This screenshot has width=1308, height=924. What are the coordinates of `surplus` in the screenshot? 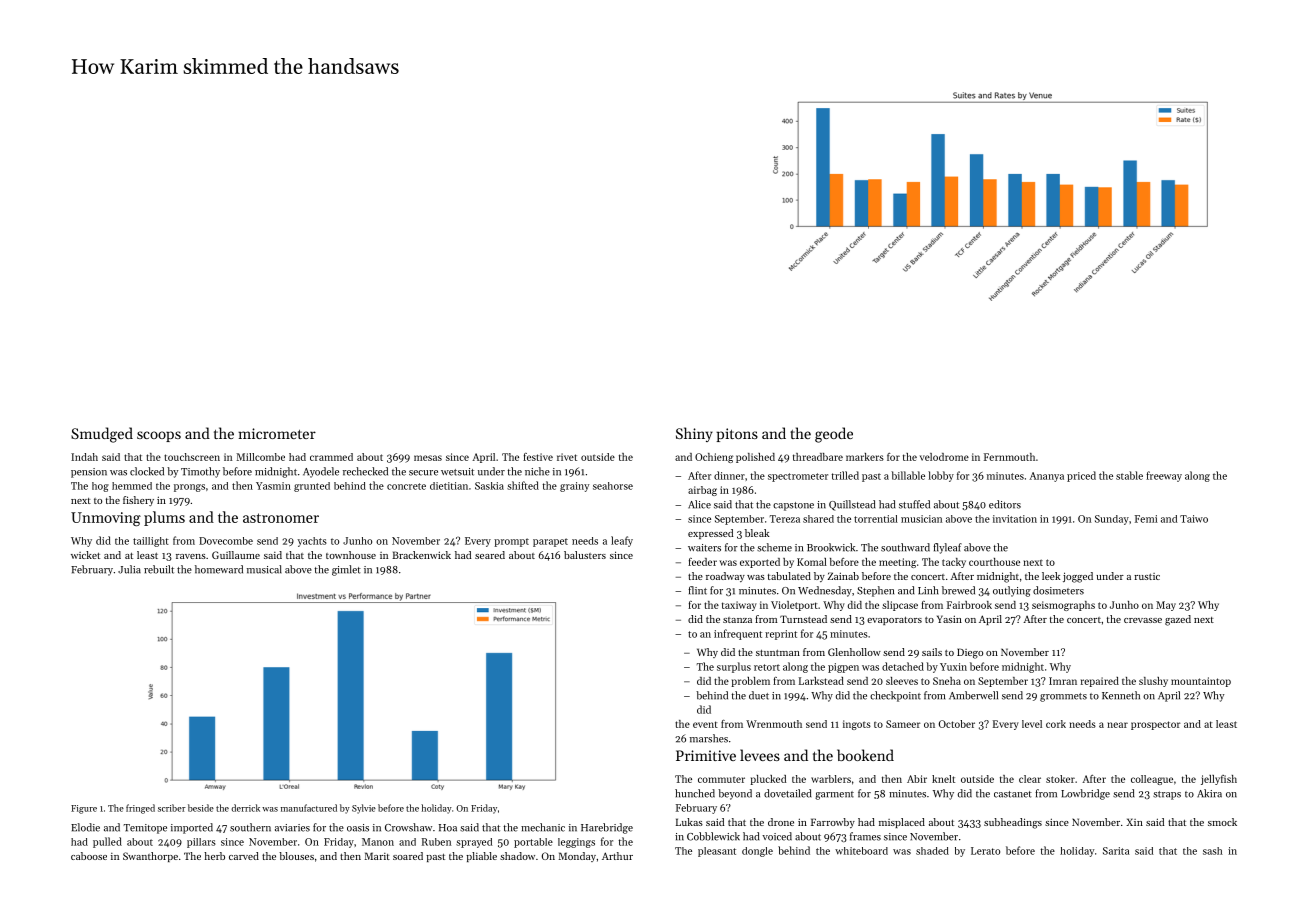 It's located at (734, 667).
